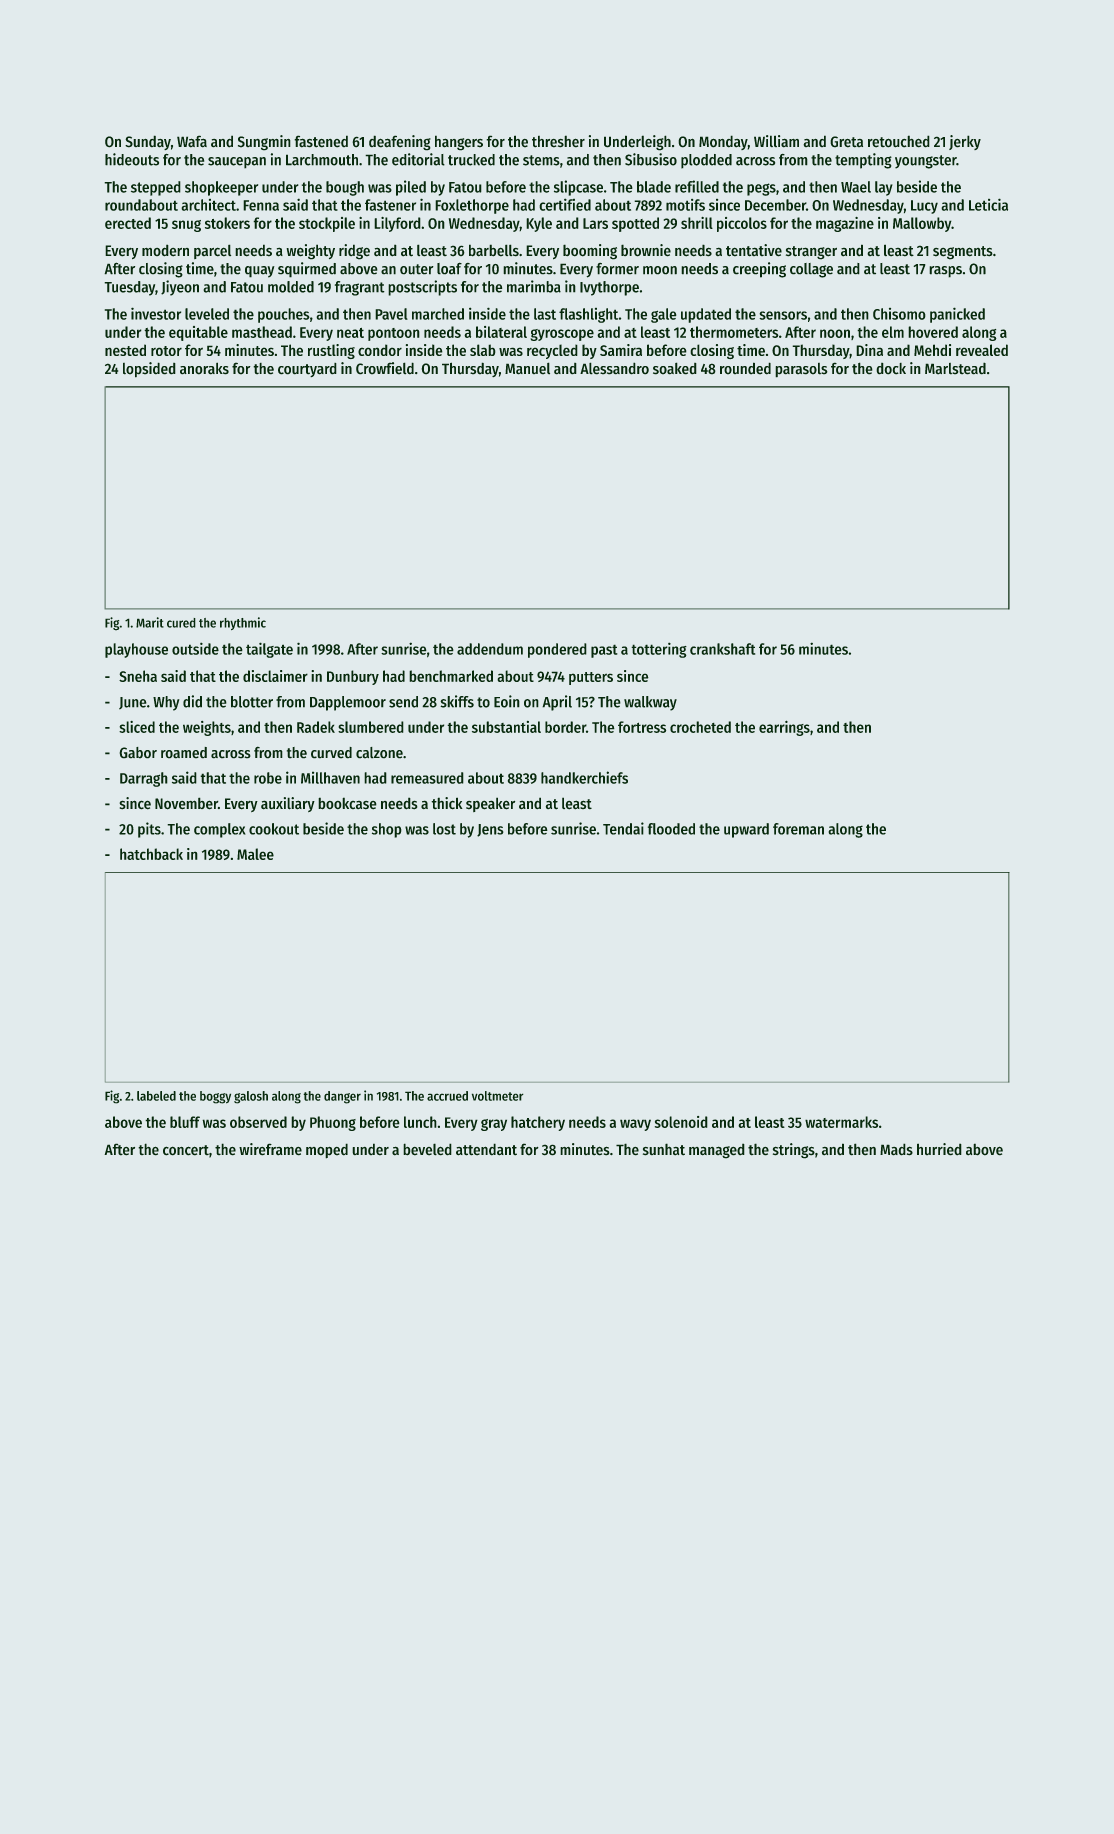 This screenshot has width=1114, height=1834. What do you see at coordinates (192, 141) in the screenshot?
I see `Wafa` at bounding box center [192, 141].
